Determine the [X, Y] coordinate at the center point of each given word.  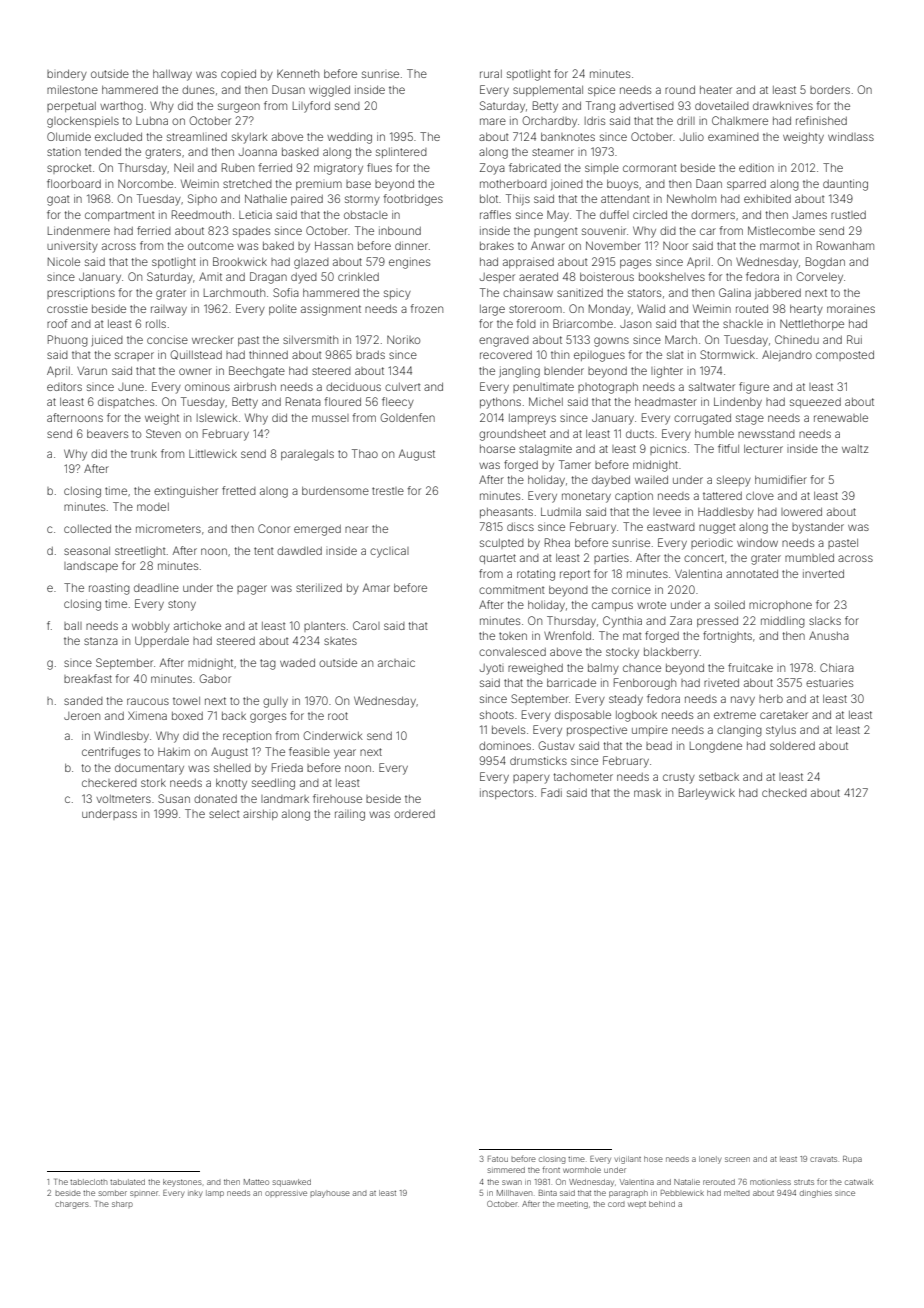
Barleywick [707, 794]
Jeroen [82, 716]
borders [830, 90]
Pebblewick [682, 1193]
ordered [414, 814]
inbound [400, 230]
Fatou [498, 1159]
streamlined [197, 137]
